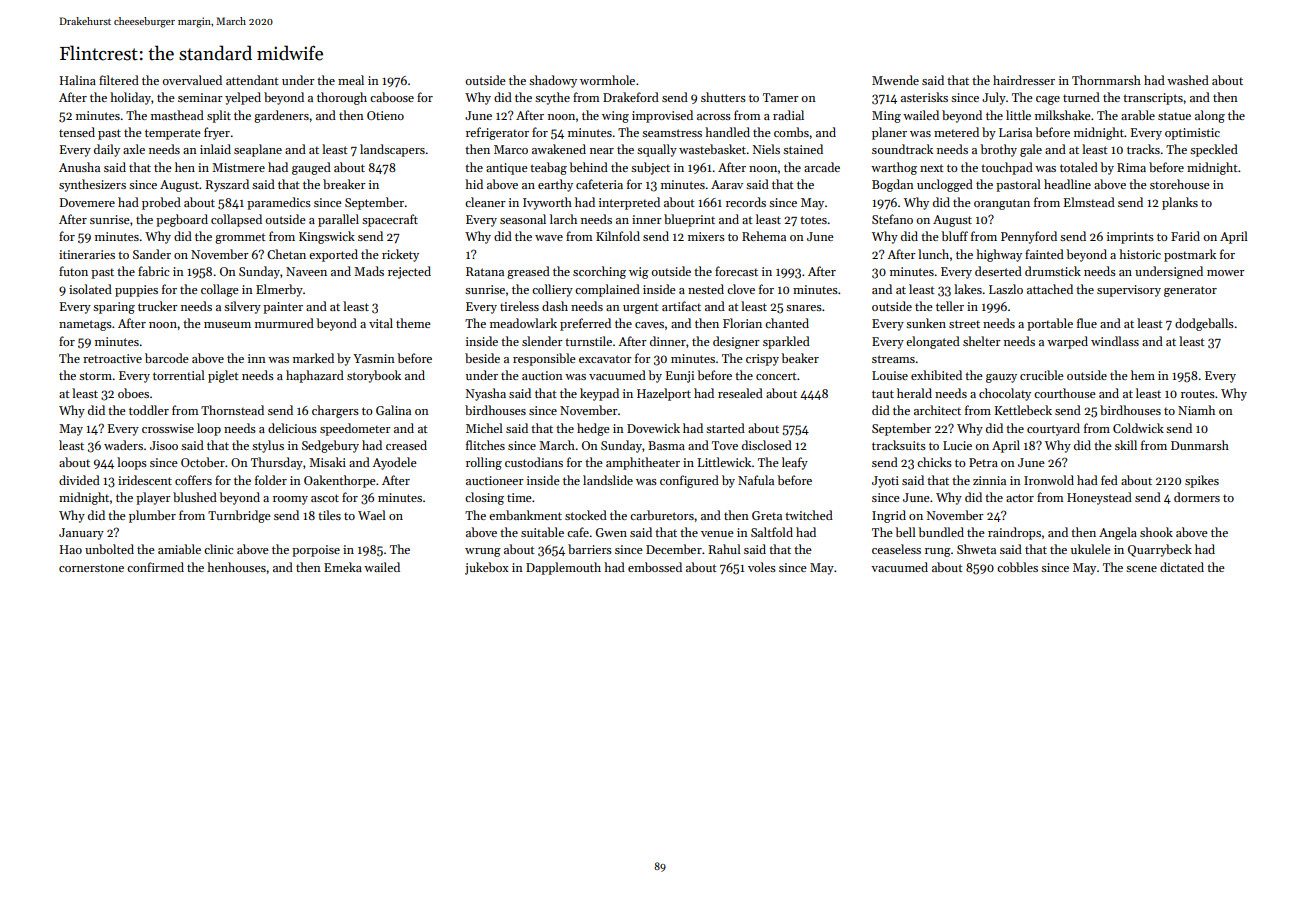  What do you see at coordinates (1106, 80) in the document?
I see `Thornmarsh` at bounding box center [1106, 80].
